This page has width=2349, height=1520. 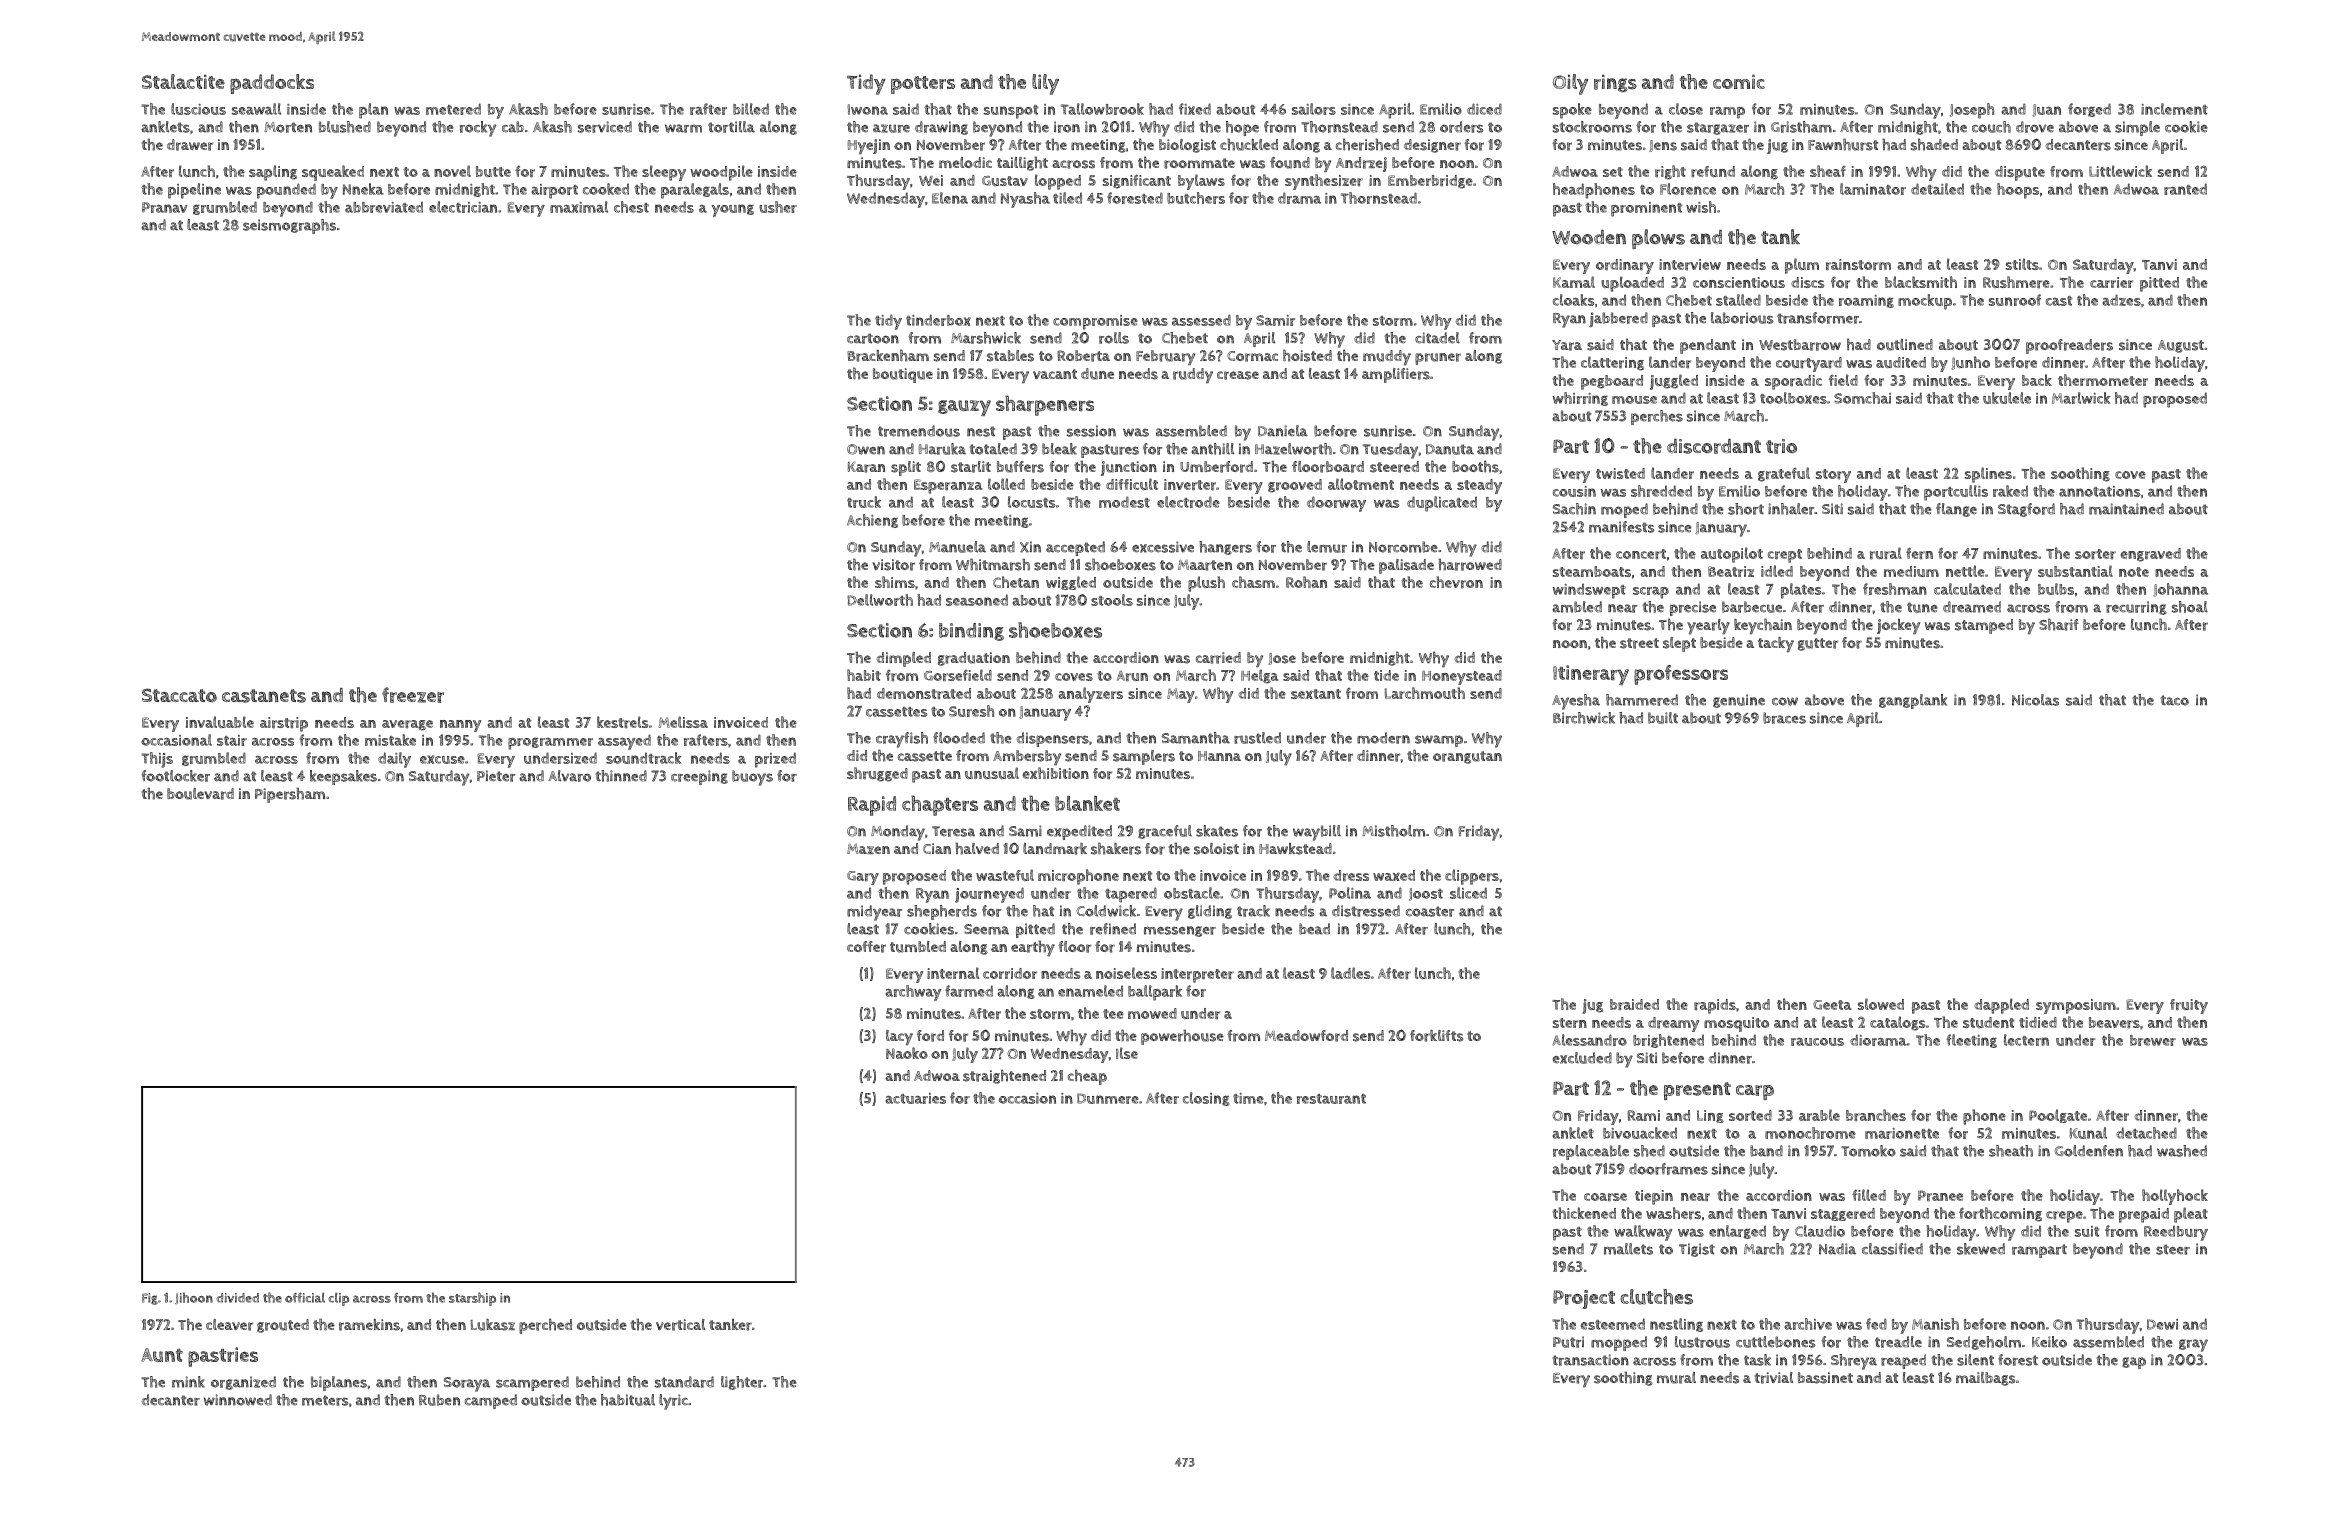 What do you see at coordinates (938, 320) in the page?
I see `tinderbox` at bounding box center [938, 320].
